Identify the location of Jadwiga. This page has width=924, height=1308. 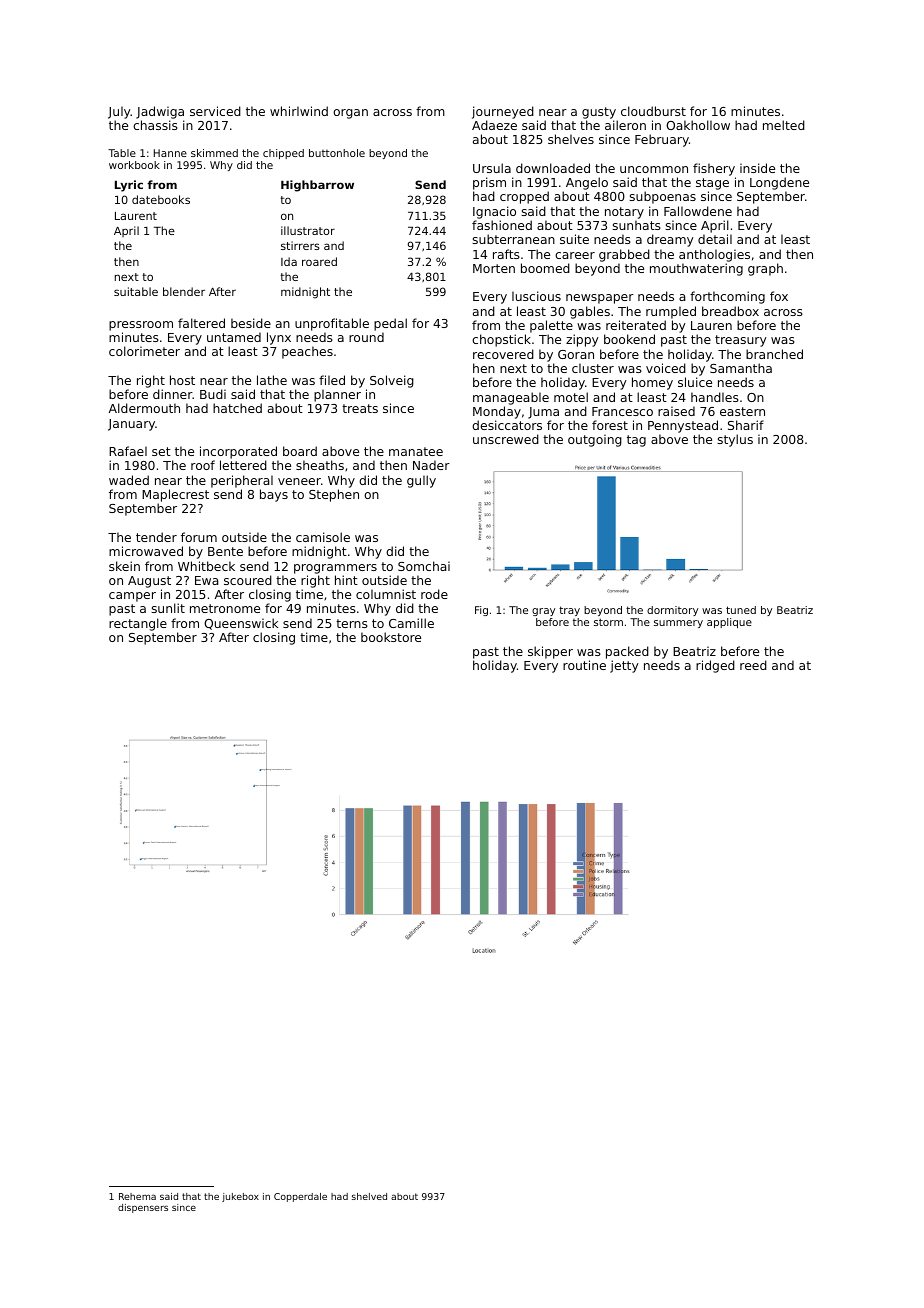
(160, 112).
